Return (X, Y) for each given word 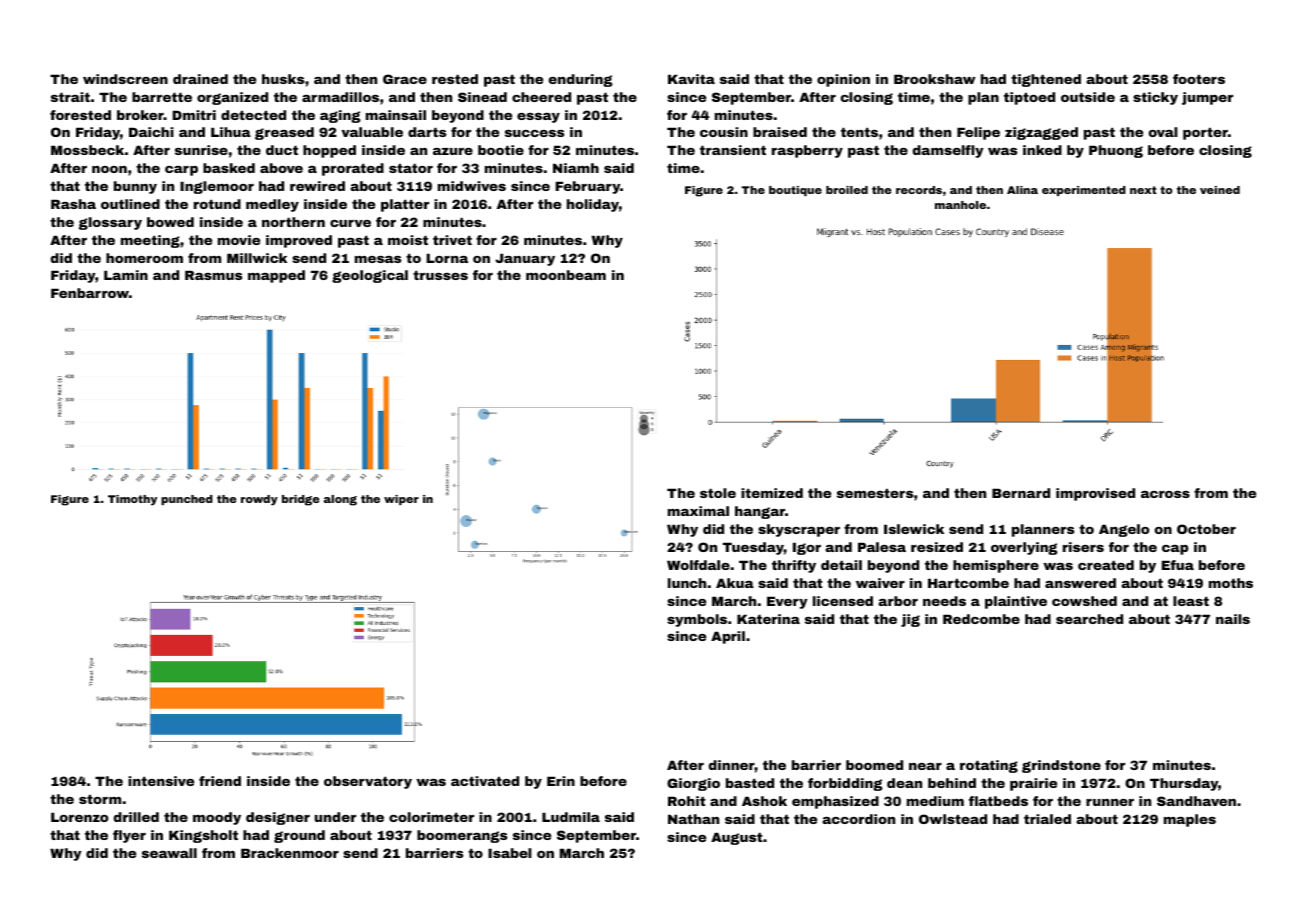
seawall (169, 853)
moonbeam (566, 275)
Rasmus (213, 275)
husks (283, 79)
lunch (687, 583)
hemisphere (996, 566)
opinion (843, 80)
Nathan (693, 819)
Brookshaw (934, 79)
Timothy (132, 500)
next (1143, 190)
